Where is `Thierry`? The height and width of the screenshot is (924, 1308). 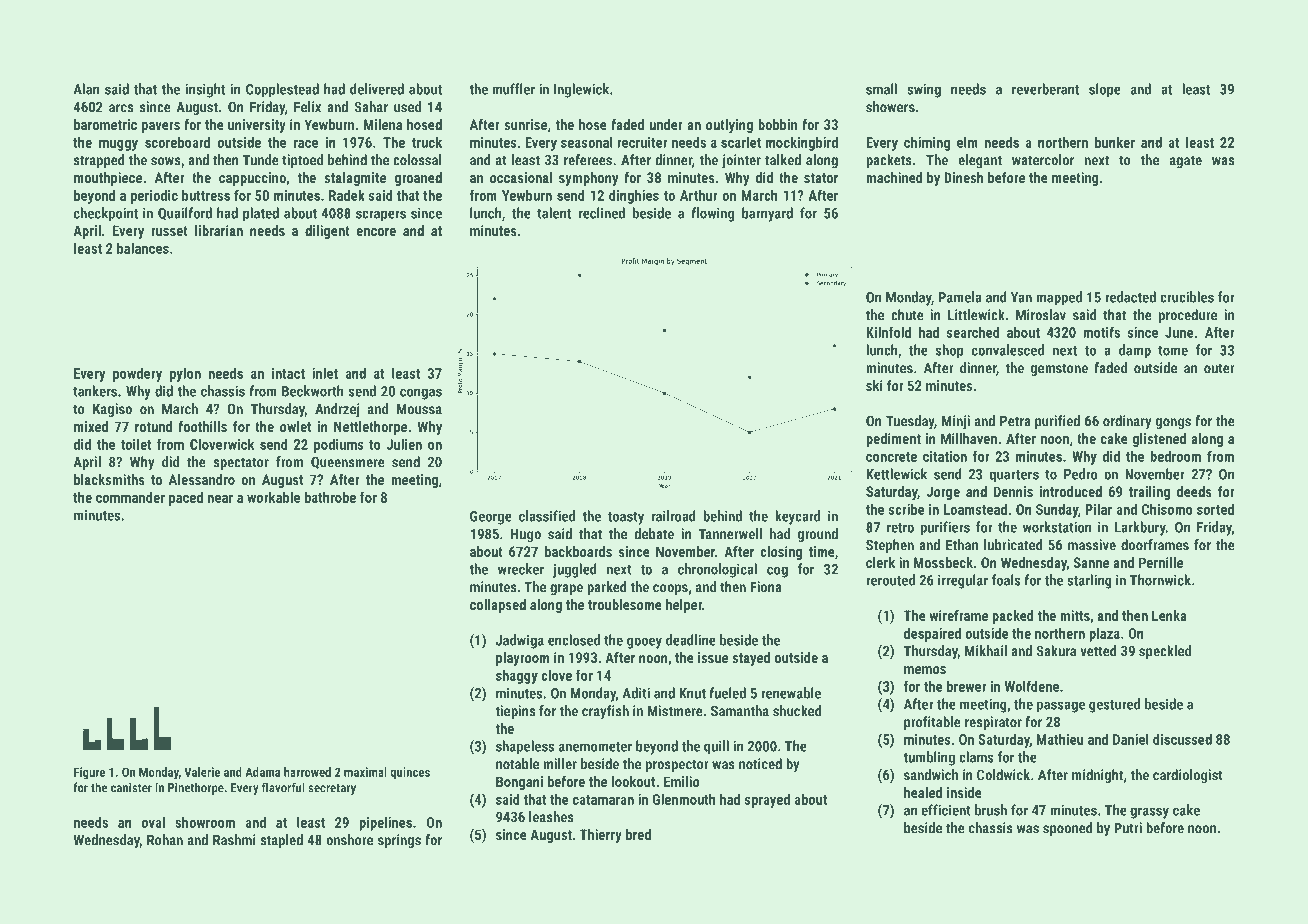
Thierry is located at coordinates (601, 836).
